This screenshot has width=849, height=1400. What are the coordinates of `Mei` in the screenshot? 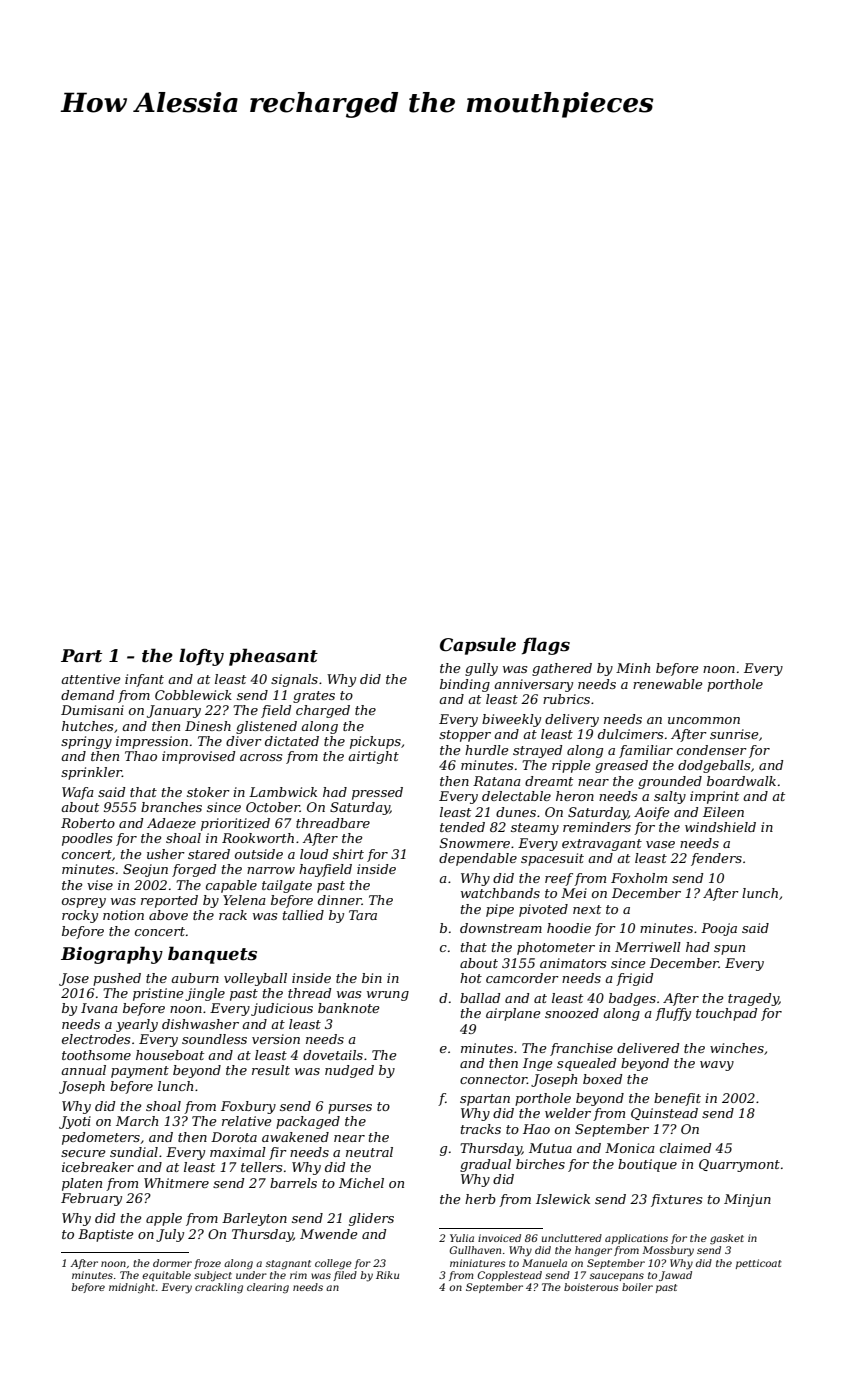 It's located at (574, 893).
